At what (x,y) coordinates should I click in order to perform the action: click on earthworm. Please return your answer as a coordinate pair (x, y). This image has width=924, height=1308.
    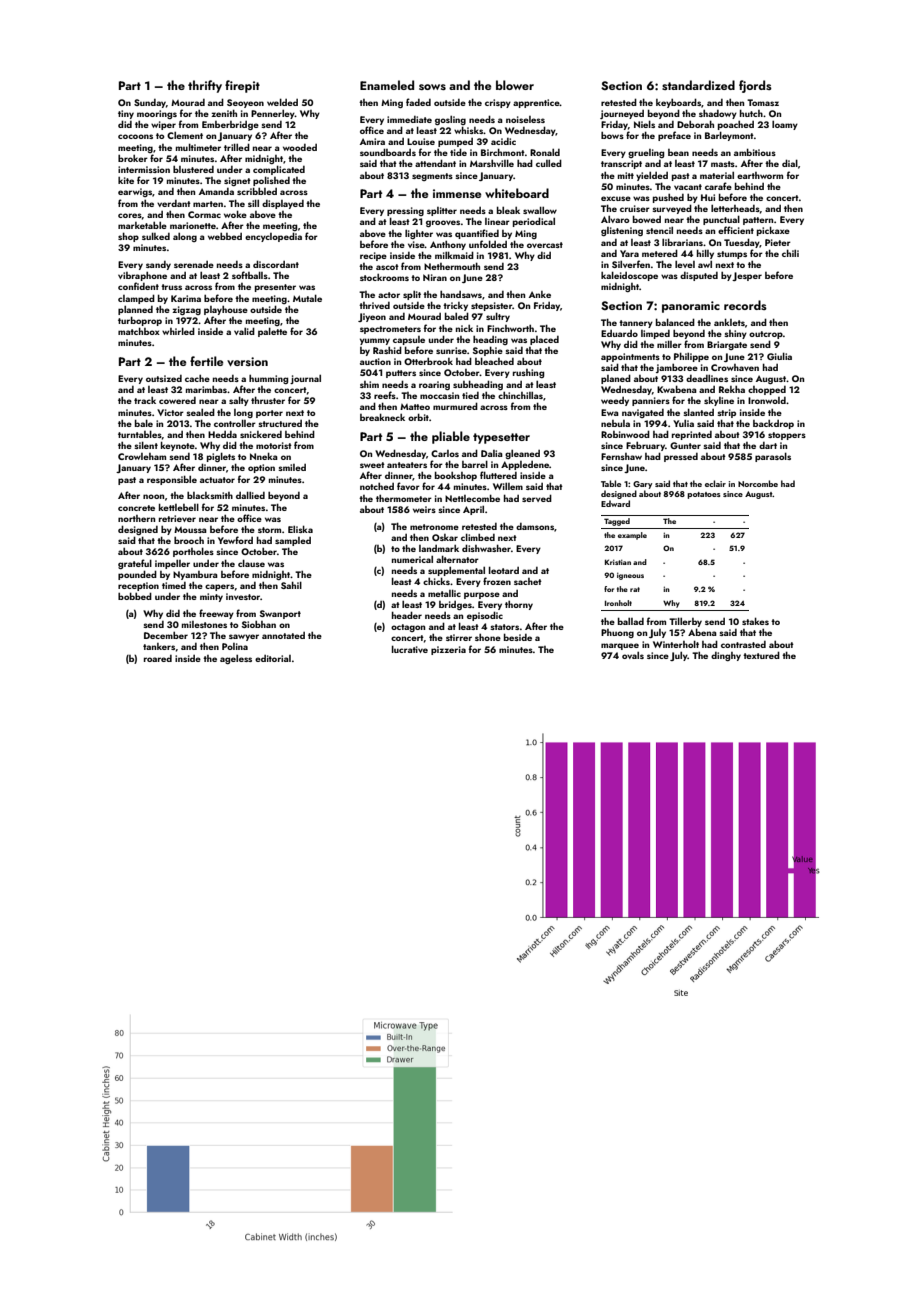
    Looking at the image, I should click on (760, 175).
